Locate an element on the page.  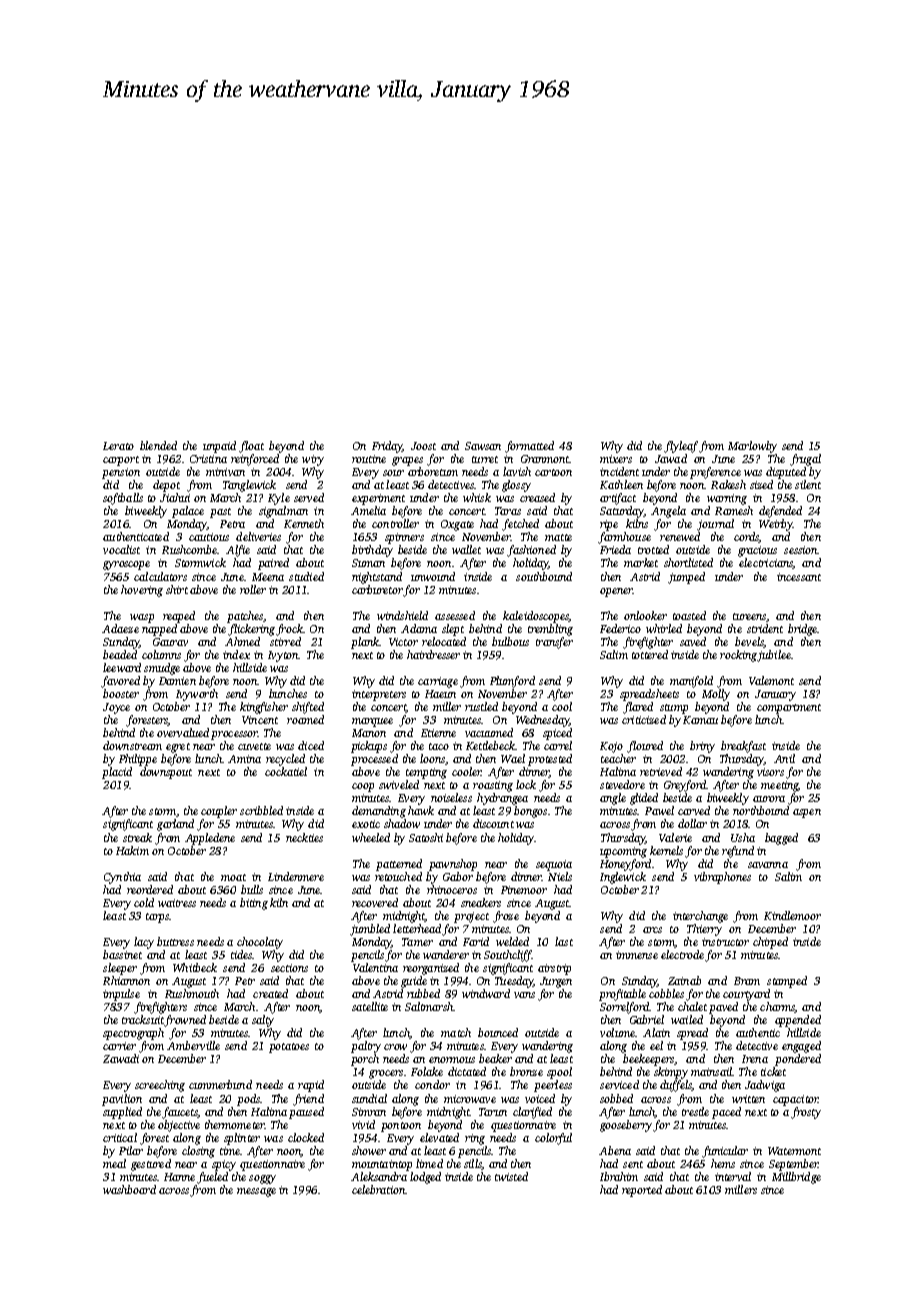
whisk is located at coordinates (477, 497).
